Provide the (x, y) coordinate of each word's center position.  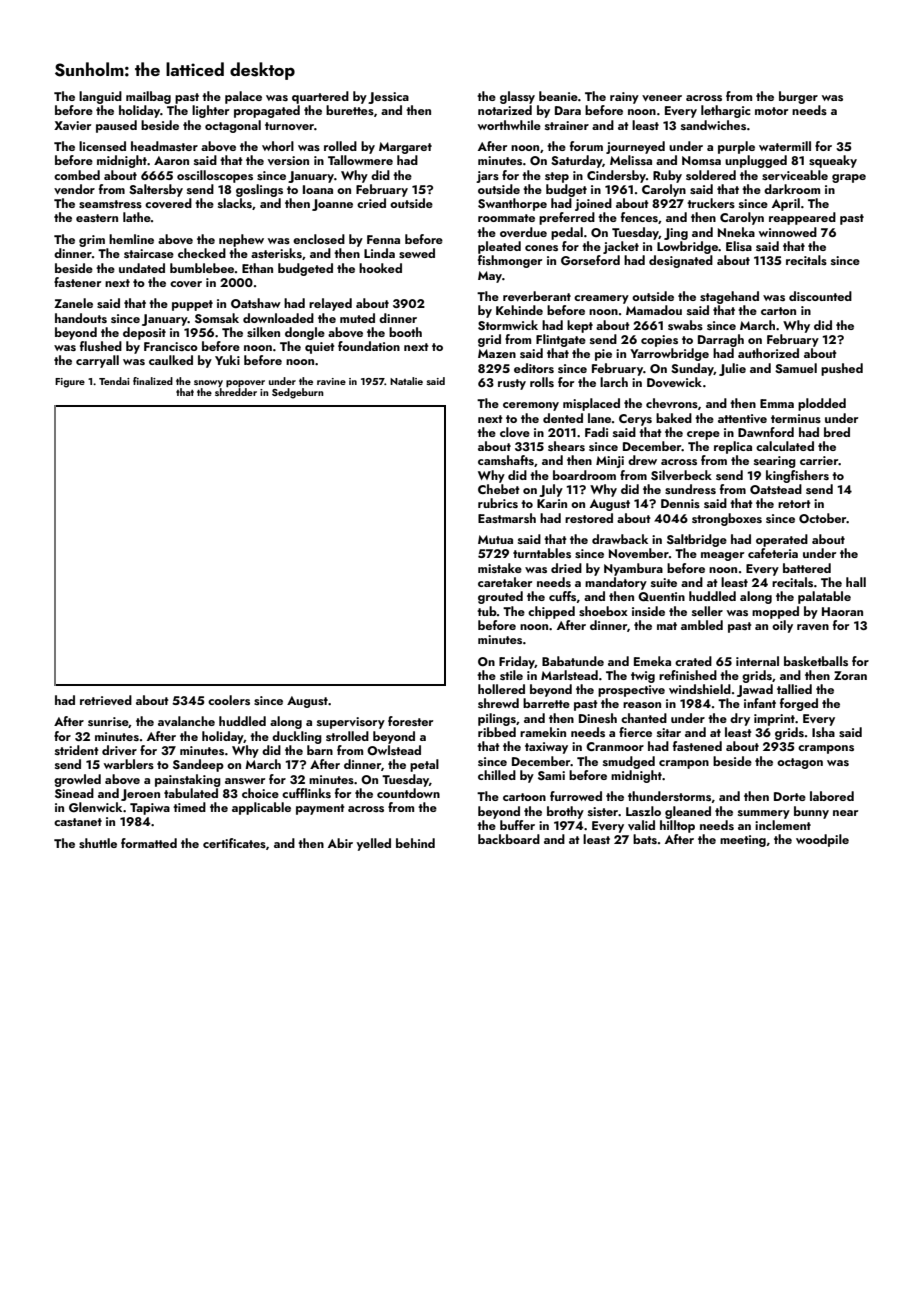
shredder (236, 392)
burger (798, 97)
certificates (234, 843)
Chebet (499, 489)
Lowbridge (687, 247)
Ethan (257, 268)
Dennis (680, 503)
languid (100, 97)
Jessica (388, 98)
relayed (330, 304)
